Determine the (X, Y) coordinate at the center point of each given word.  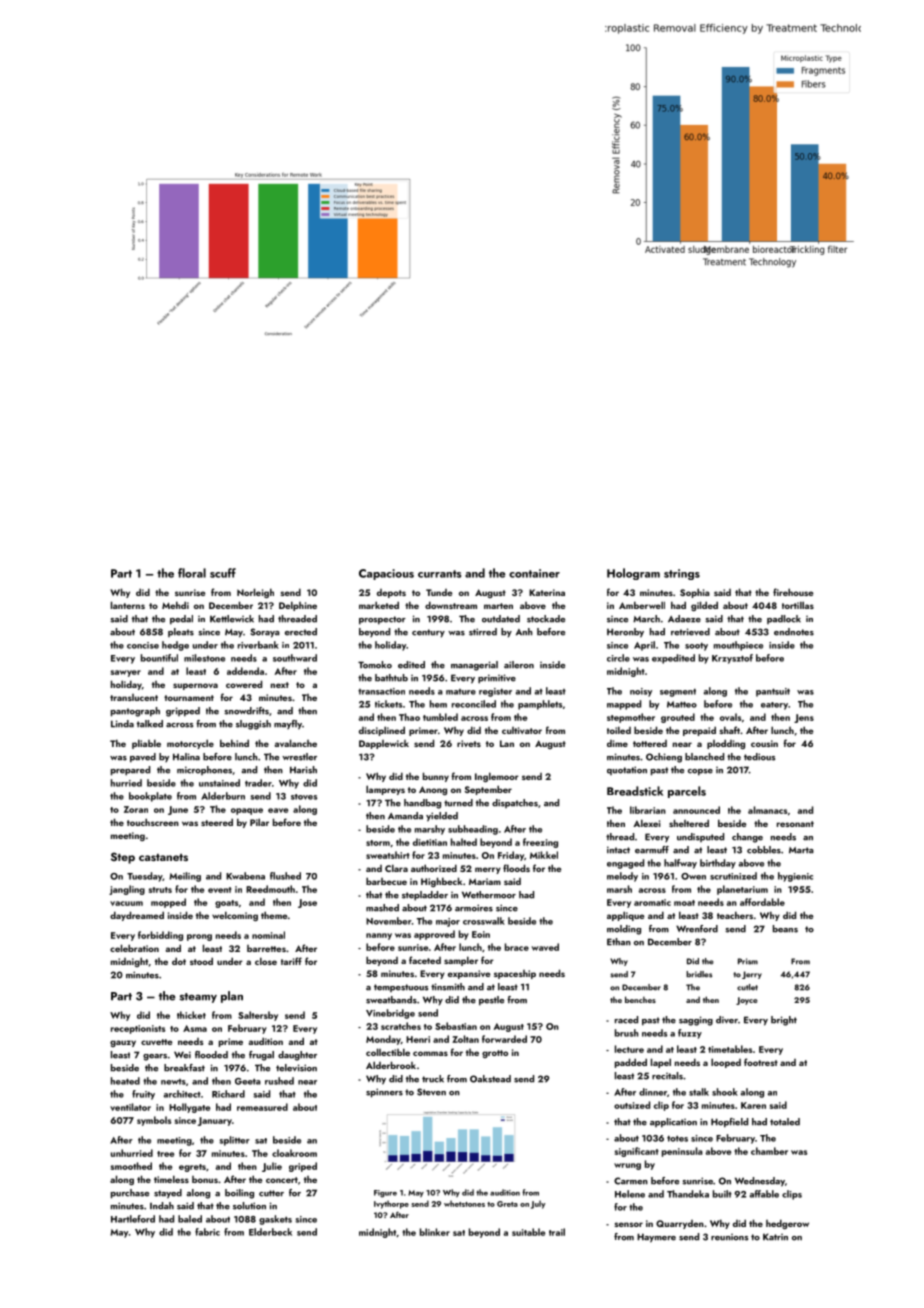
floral (192, 573)
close (266, 961)
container (534, 573)
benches (640, 999)
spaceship (515, 974)
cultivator (522, 730)
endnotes (794, 632)
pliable (146, 744)
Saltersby (258, 1016)
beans (785, 929)
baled (190, 1219)
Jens (804, 718)
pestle (491, 1001)
